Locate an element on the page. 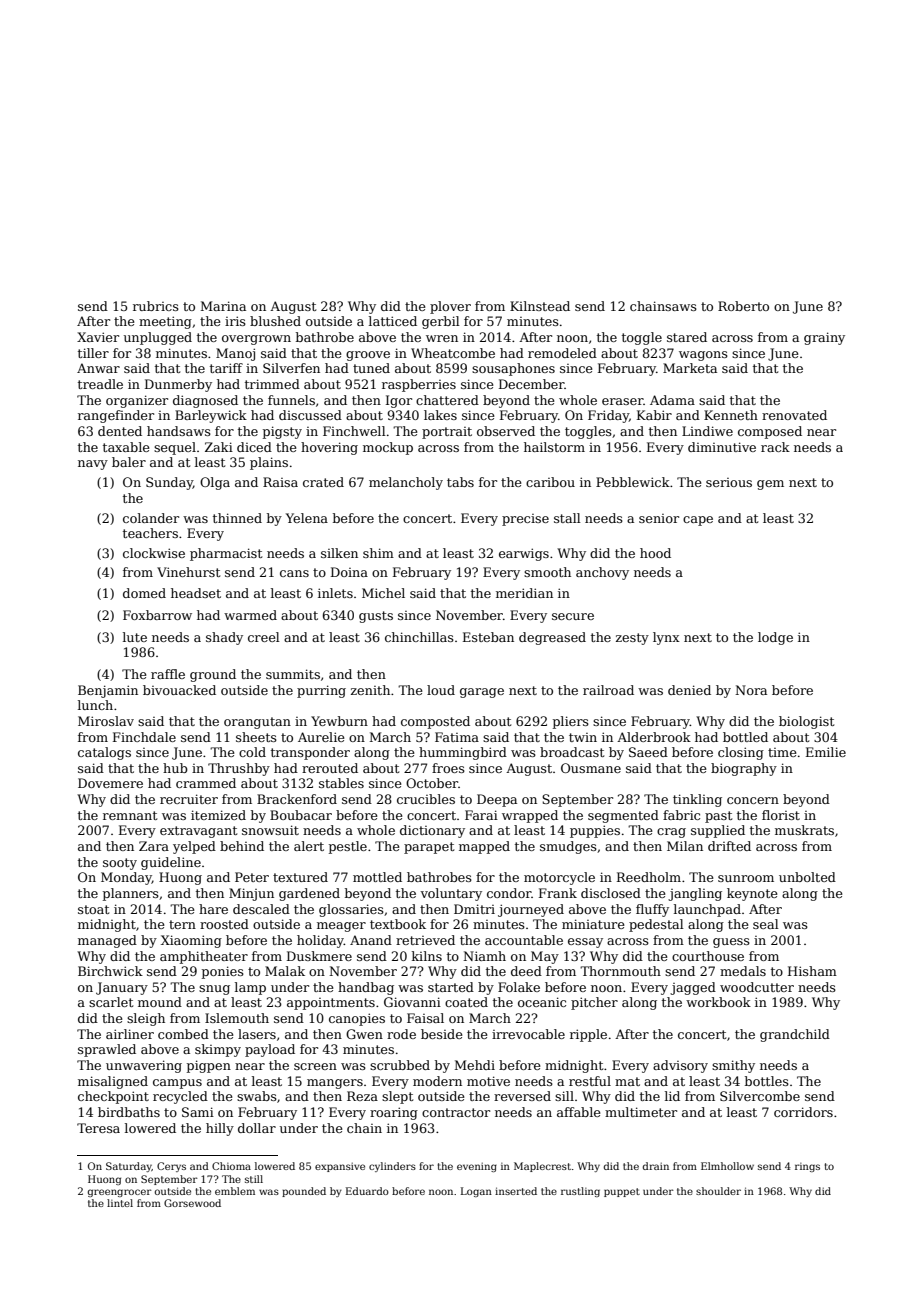  Anand is located at coordinates (371, 940).
